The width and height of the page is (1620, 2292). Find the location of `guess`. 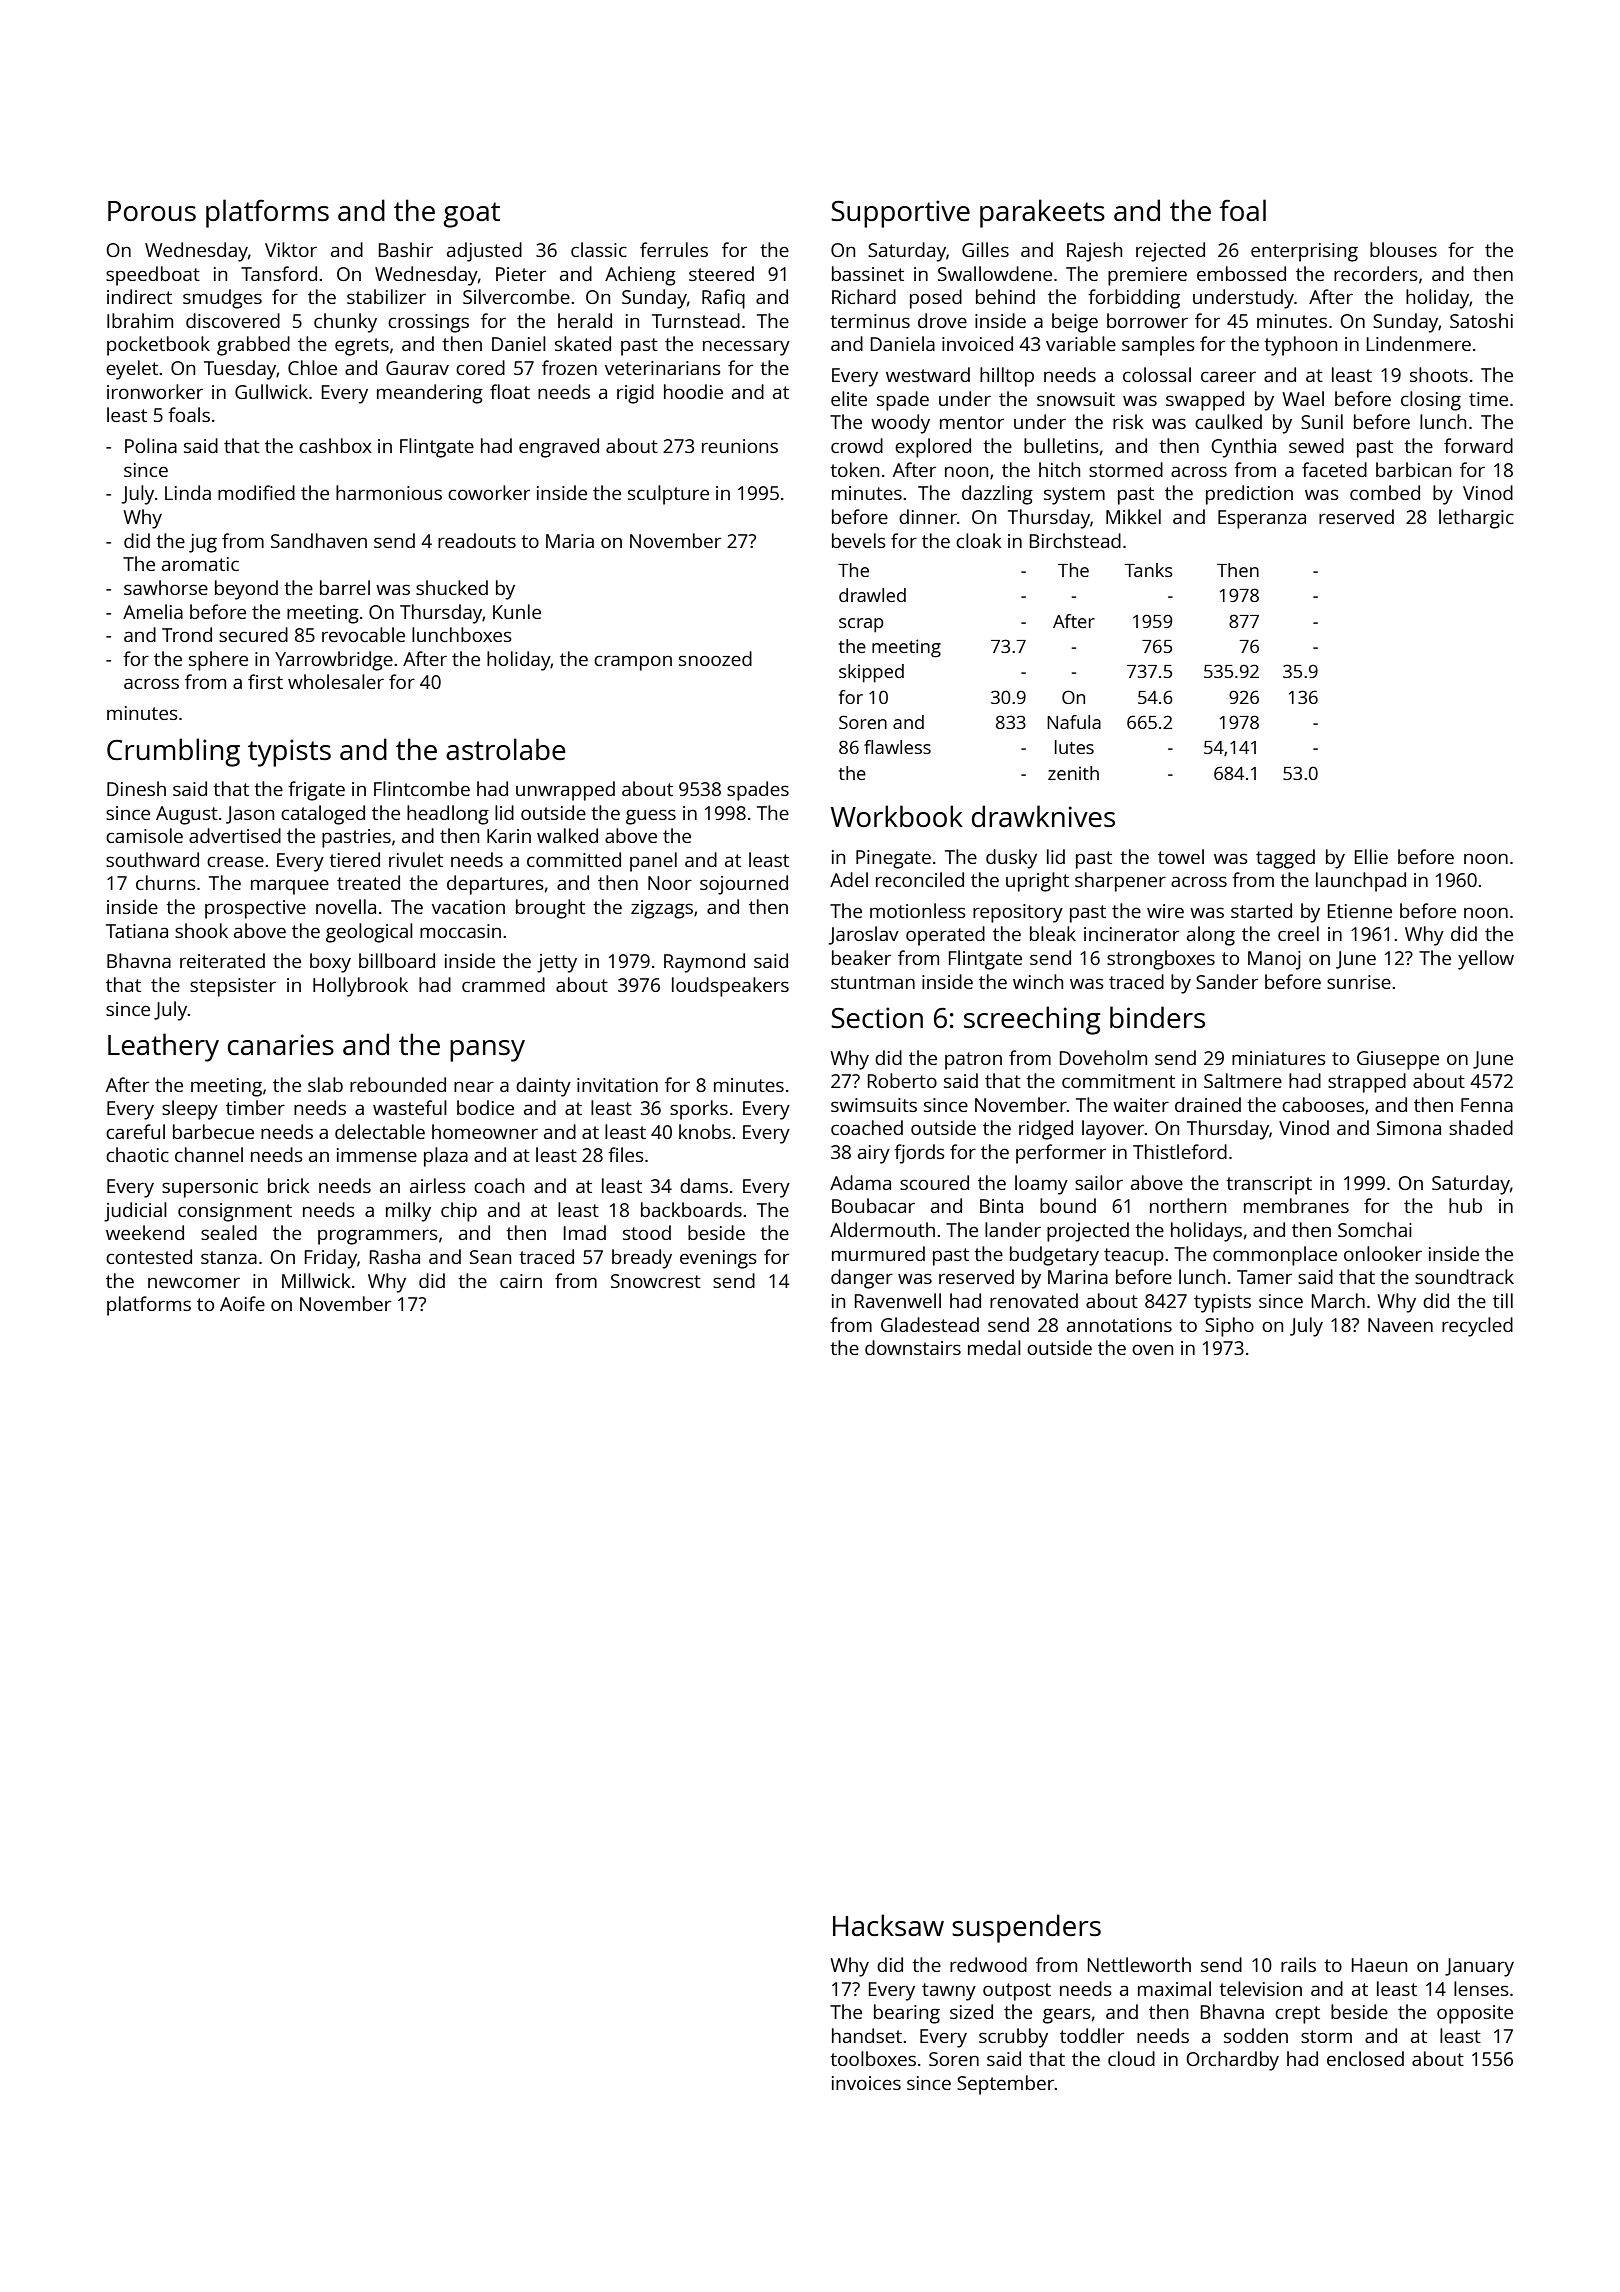

guess is located at coordinates (651, 817).
